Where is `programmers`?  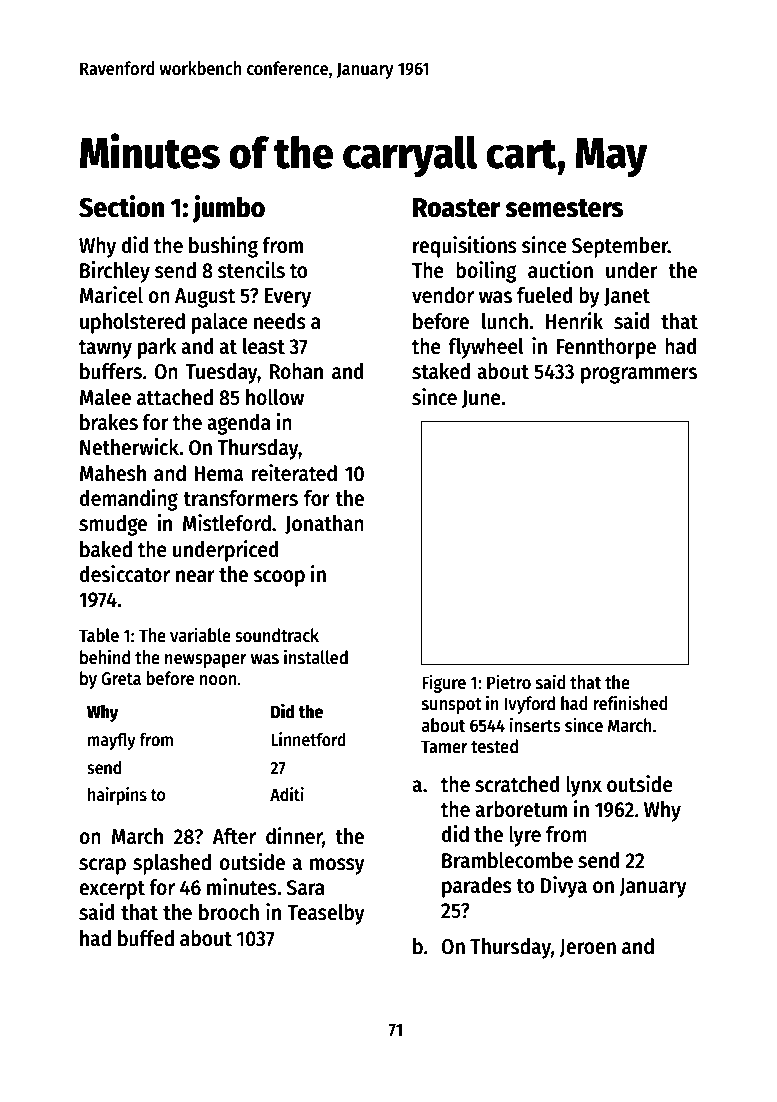 programmers is located at coordinates (639, 375).
